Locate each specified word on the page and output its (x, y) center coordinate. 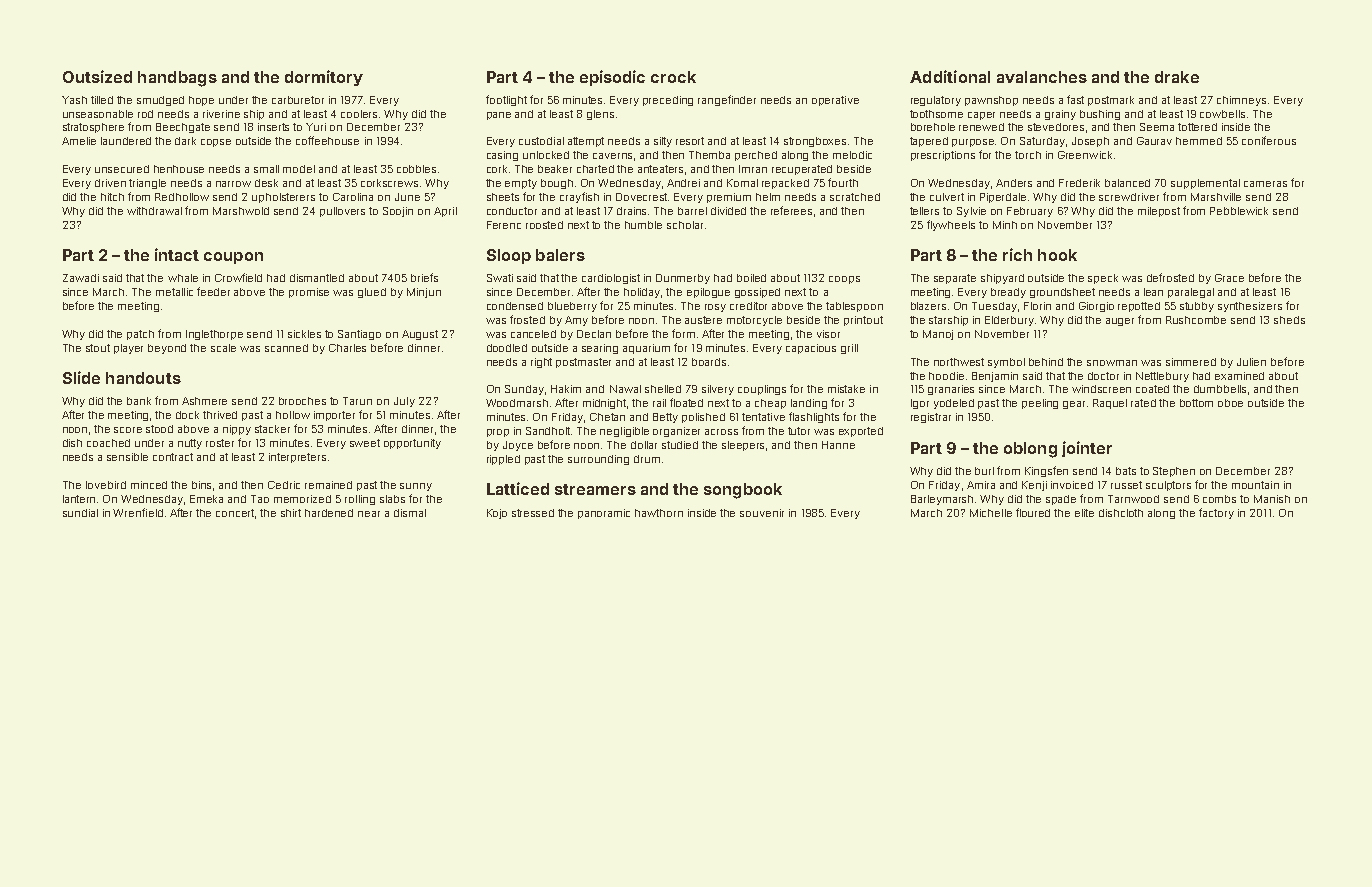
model (299, 169)
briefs (424, 277)
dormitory (324, 78)
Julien (1251, 362)
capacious (811, 349)
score (128, 430)
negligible (624, 432)
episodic (612, 78)
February (1030, 212)
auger (1120, 322)
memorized (302, 499)
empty (521, 184)
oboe (1230, 403)
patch (140, 335)
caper (981, 116)
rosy (715, 308)
